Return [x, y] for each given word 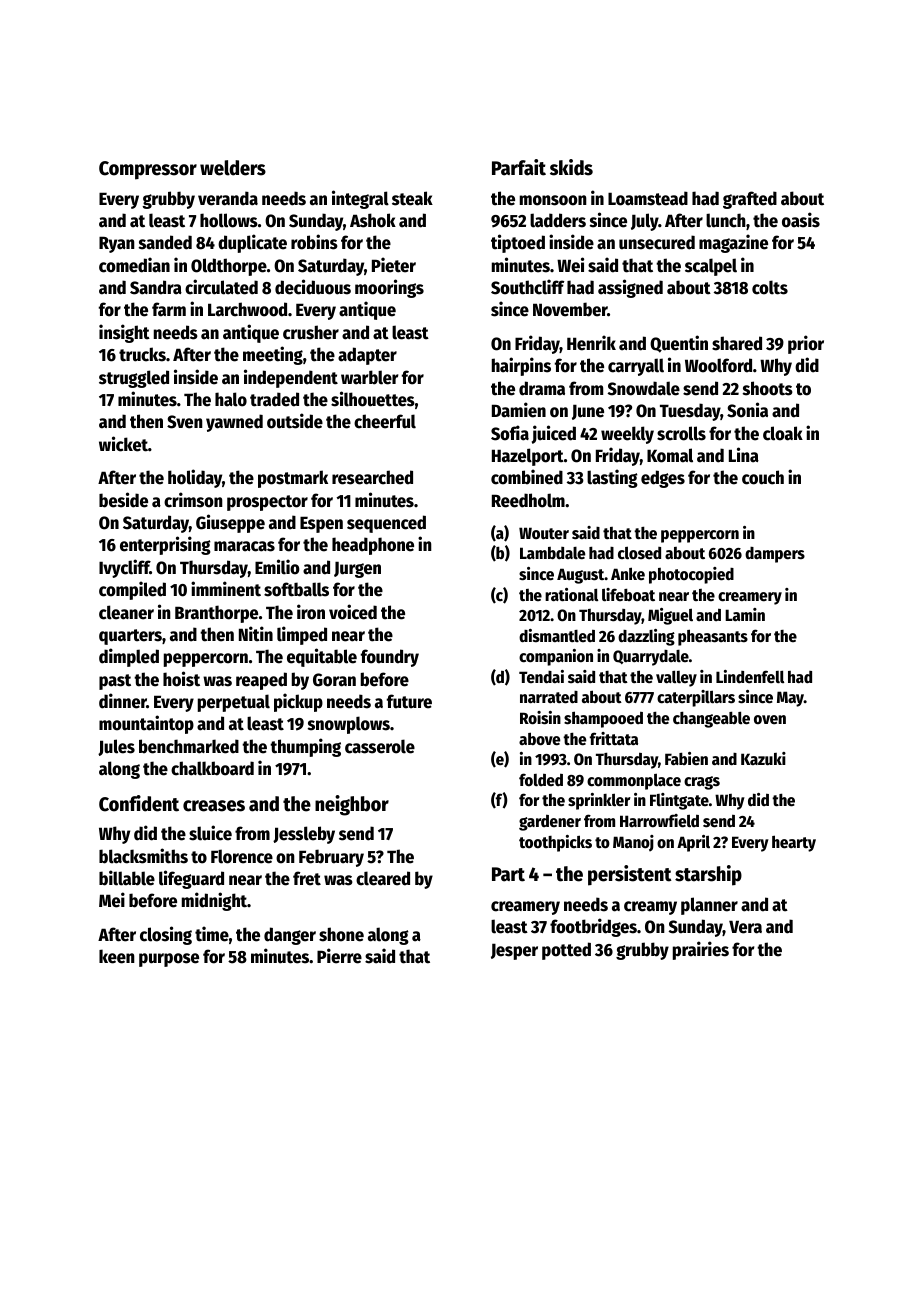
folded [541, 780]
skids [571, 167]
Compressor [148, 170]
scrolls [681, 433]
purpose [169, 960]
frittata [614, 739]
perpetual [234, 703]
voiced [353, 612]
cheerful [385, 421]
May [790, 699]
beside [123, 500]
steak [412, 198]
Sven [185, 422]
